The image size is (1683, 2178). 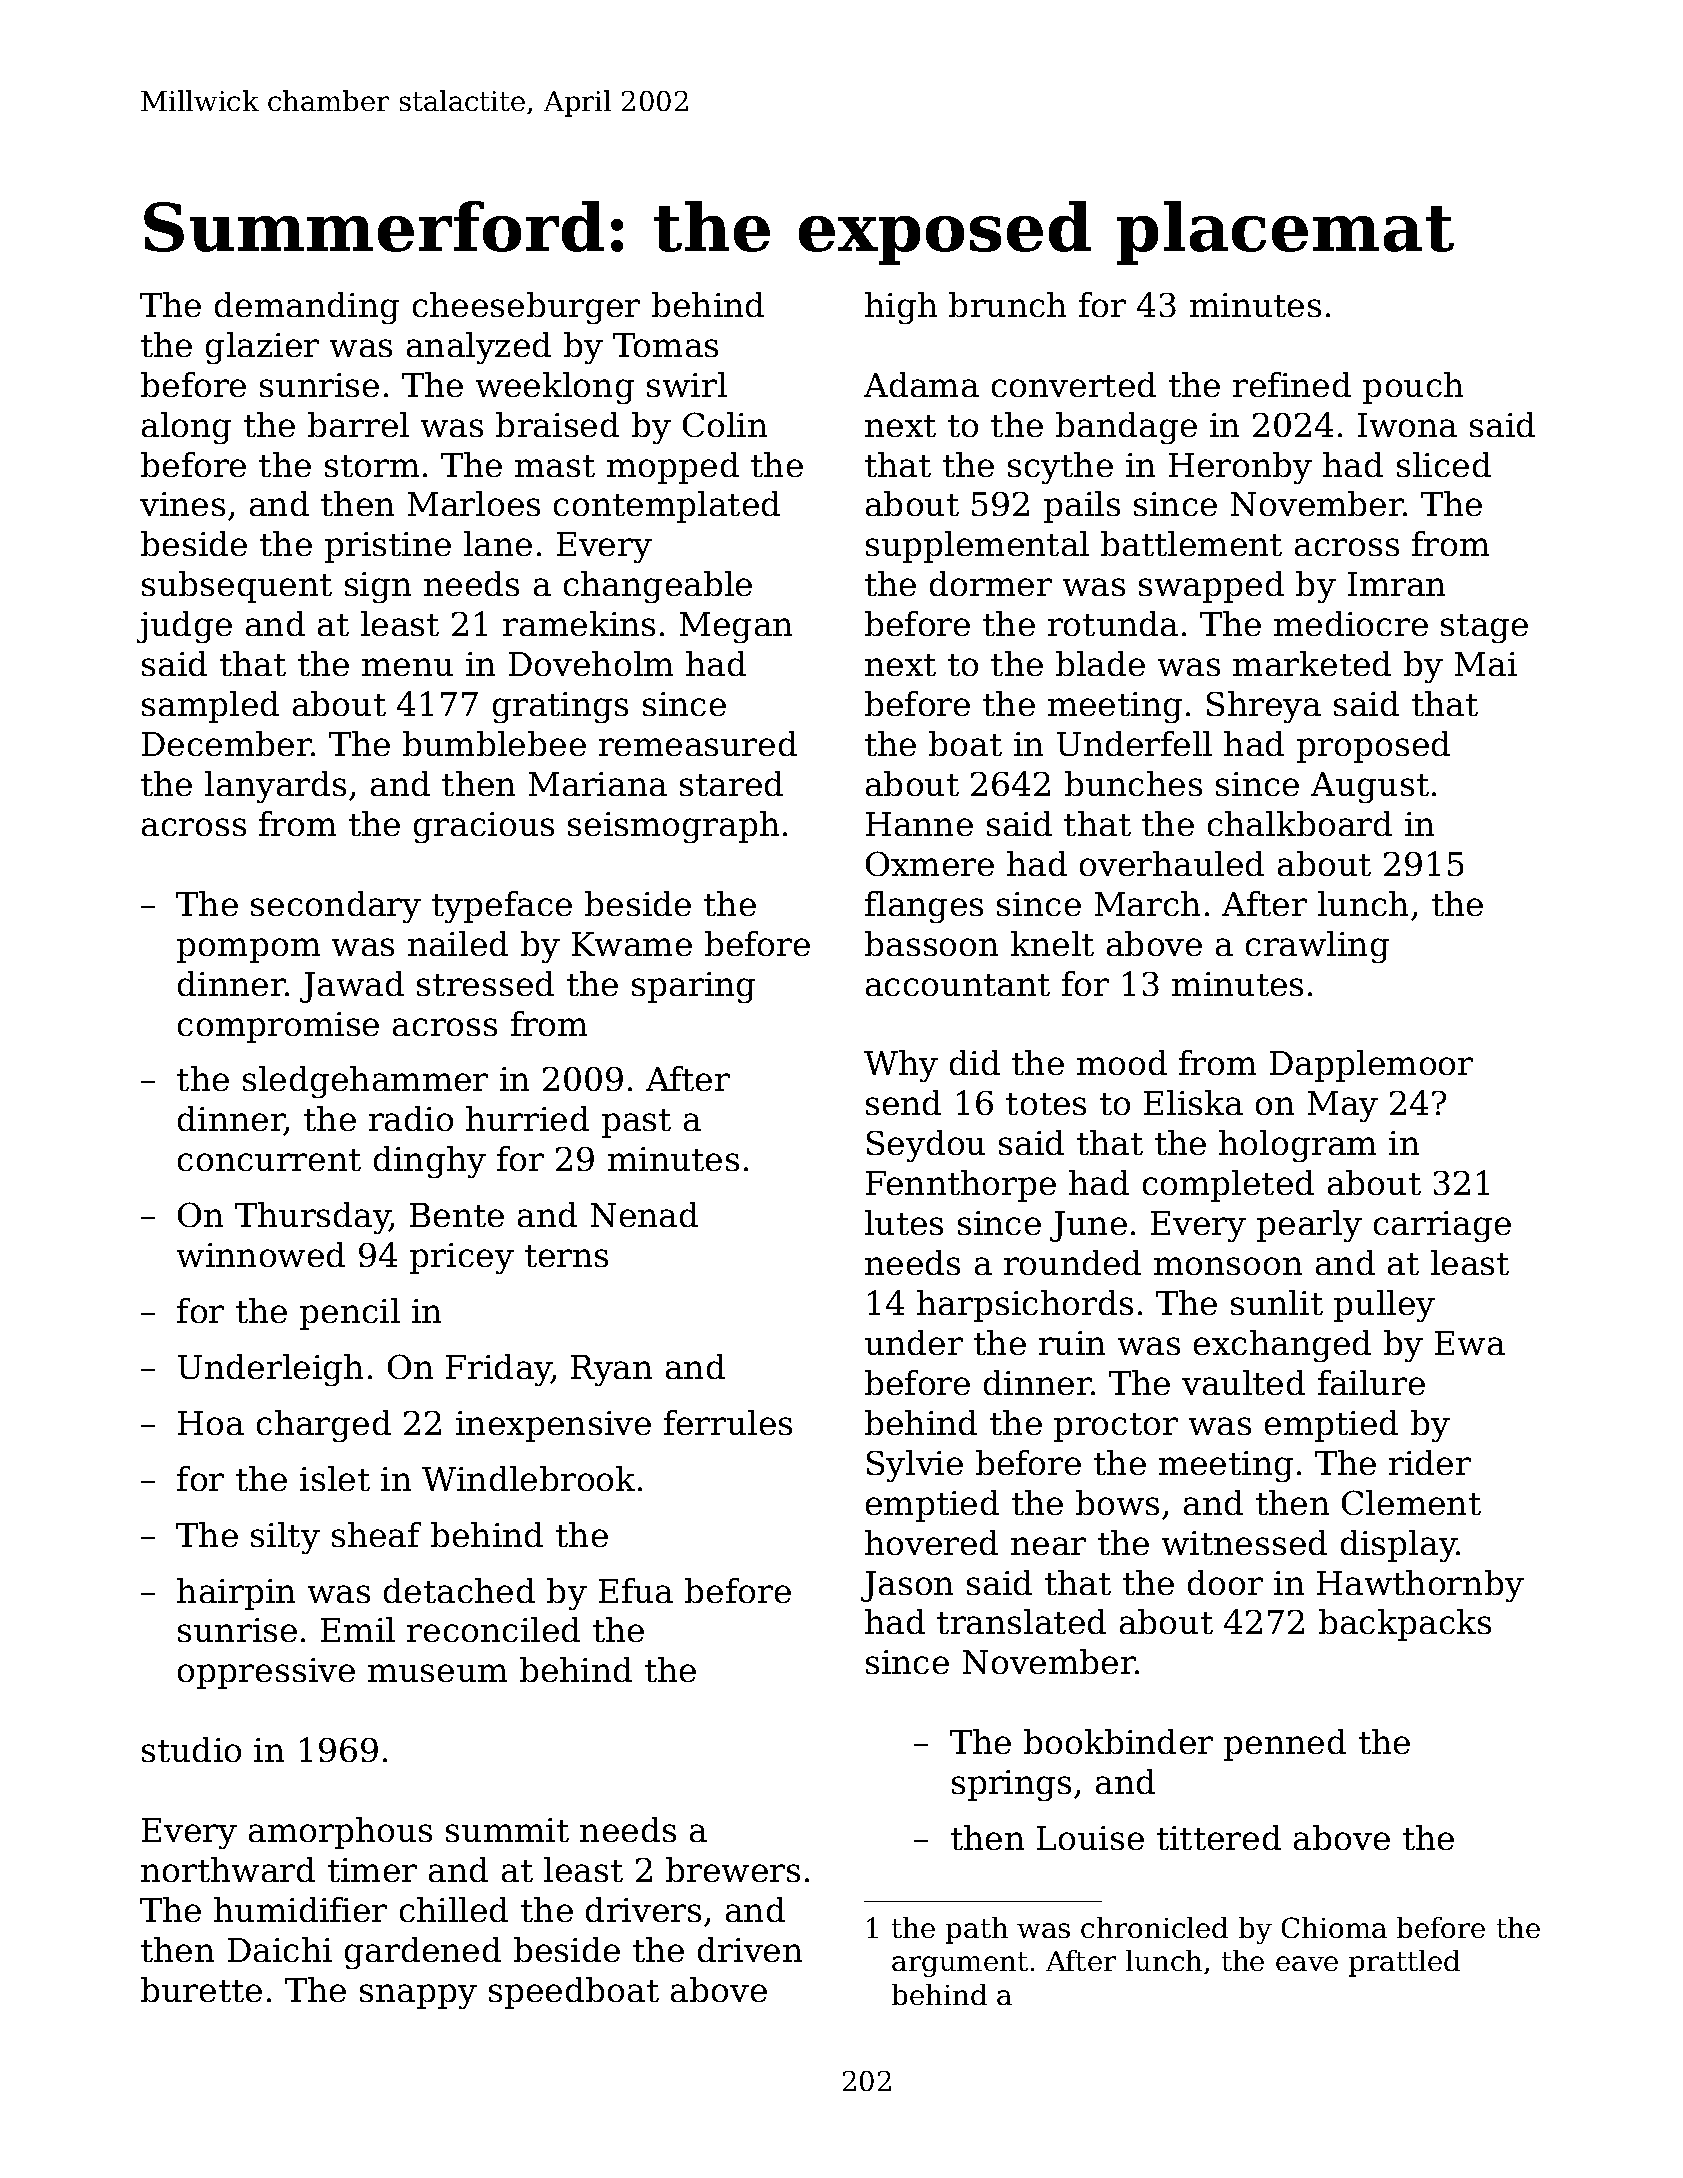 What do you see at coordinates (269, 1160) in the screenshot?
I see `concurrent` at bounding box center [269, 1160].
